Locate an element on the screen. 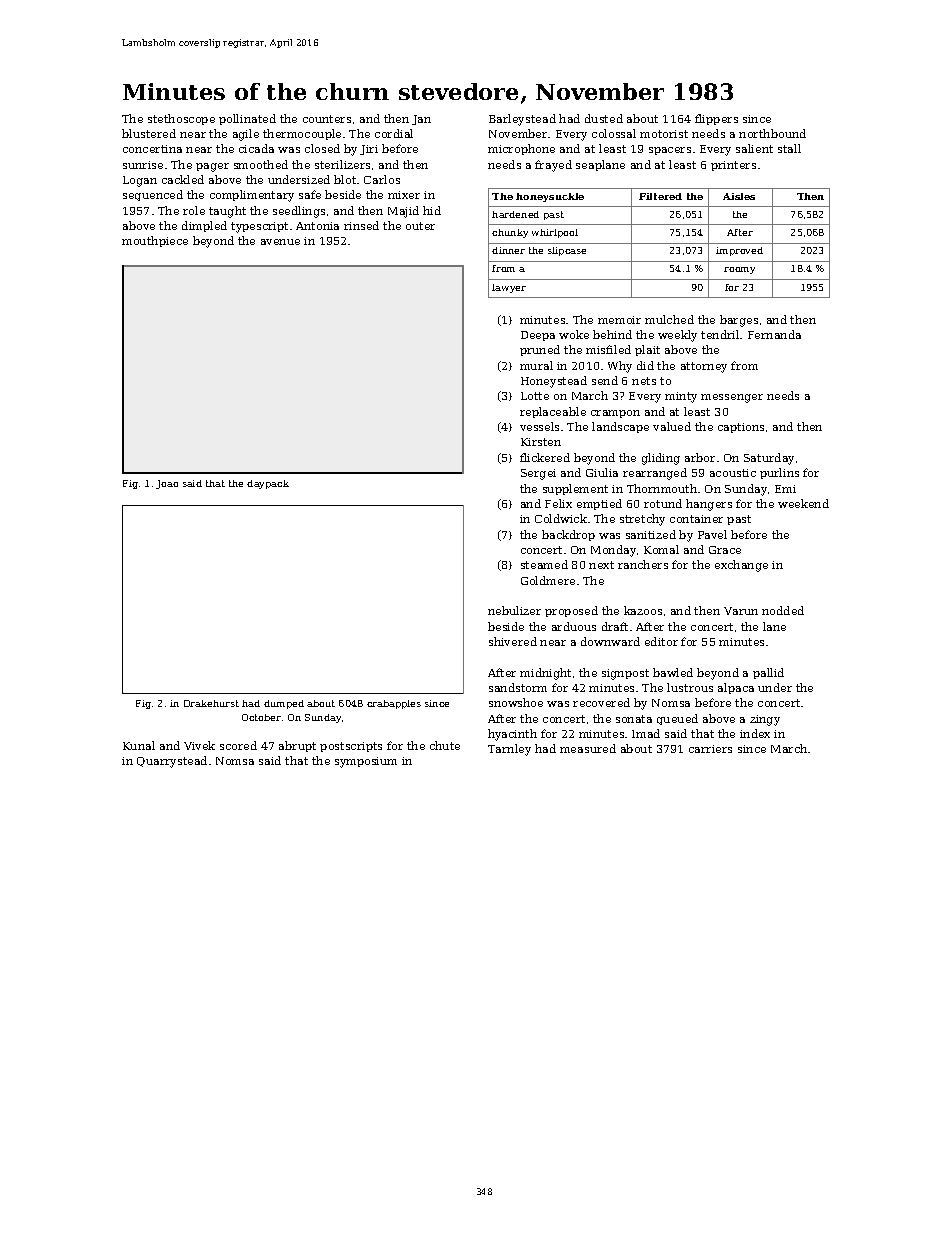 The height and width of the screenshot is (1233, 952). Lotte is located at coordinates (535, 396).
